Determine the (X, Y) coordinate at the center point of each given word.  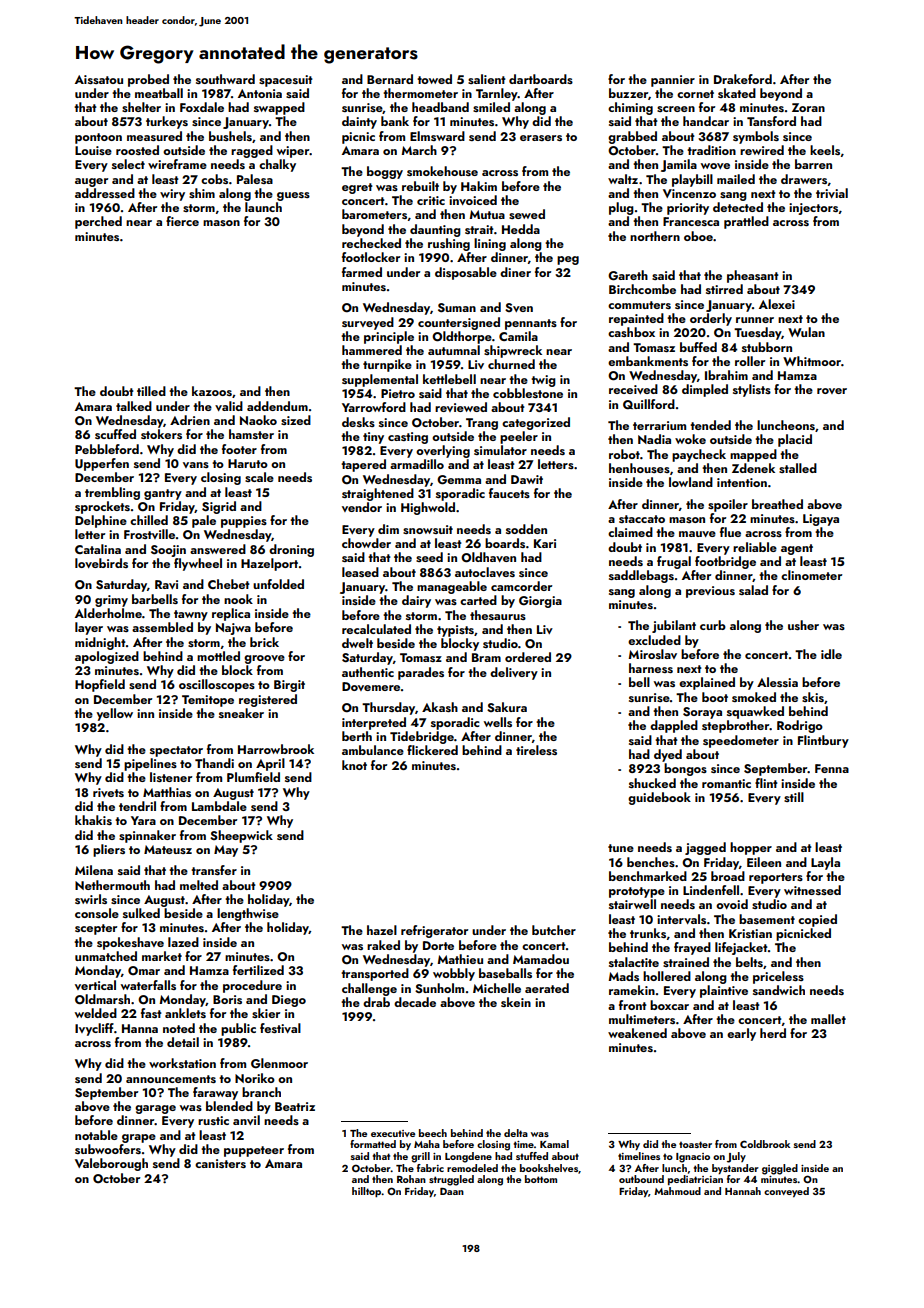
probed (148, 80)
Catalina (98, 549)
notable (96, 1135)
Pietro (398, 393)
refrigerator (434, 931)
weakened (637, 1033)
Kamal (554, 1144)
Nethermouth (112, 885)
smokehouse (442, 171)
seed (429, 557)
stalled (798, 468)
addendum (277, 406)
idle (831, 654)
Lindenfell (711, 890)
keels (825, 150)
